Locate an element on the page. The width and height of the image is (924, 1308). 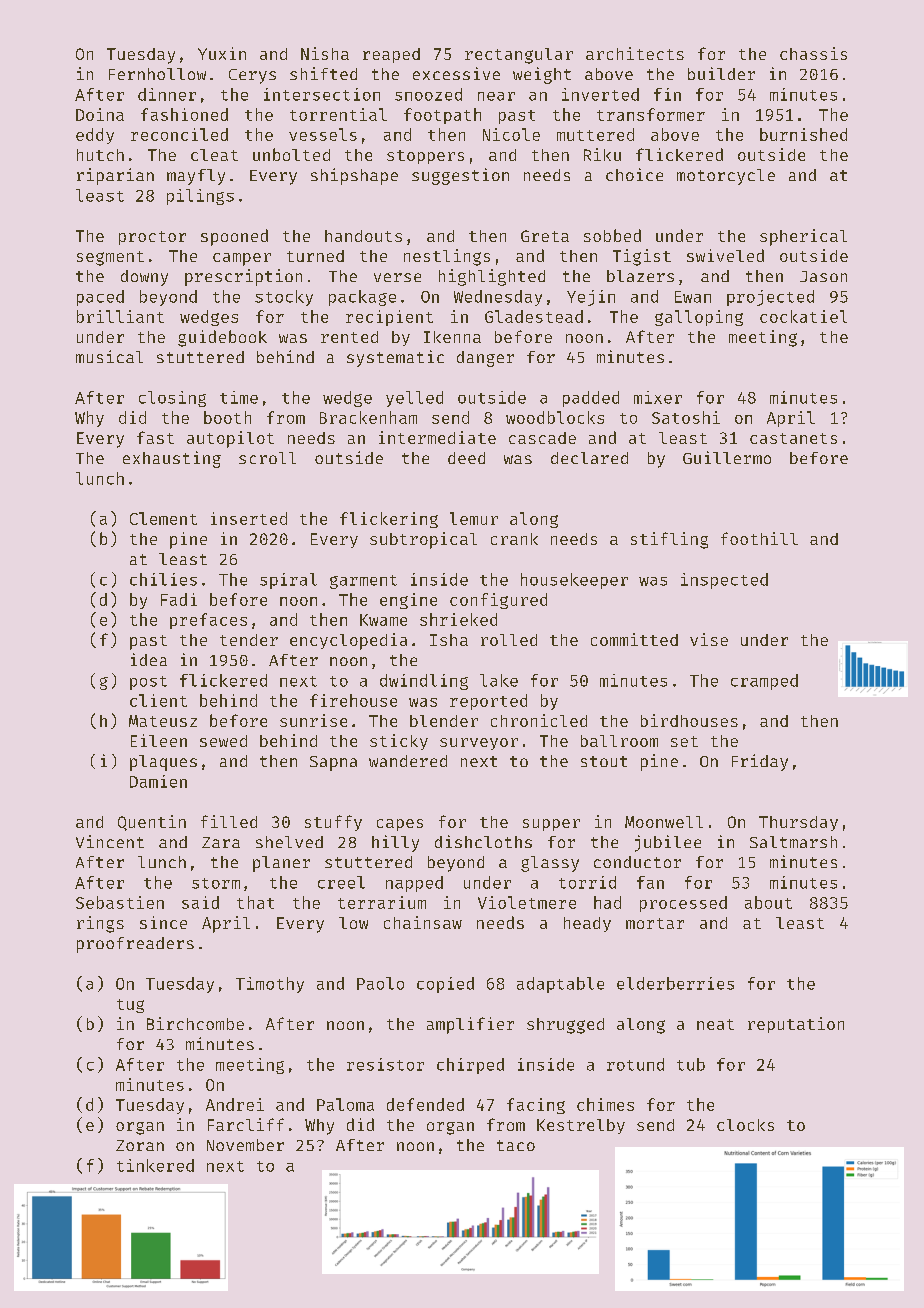
Jason is located at coordinates (823, 276).
